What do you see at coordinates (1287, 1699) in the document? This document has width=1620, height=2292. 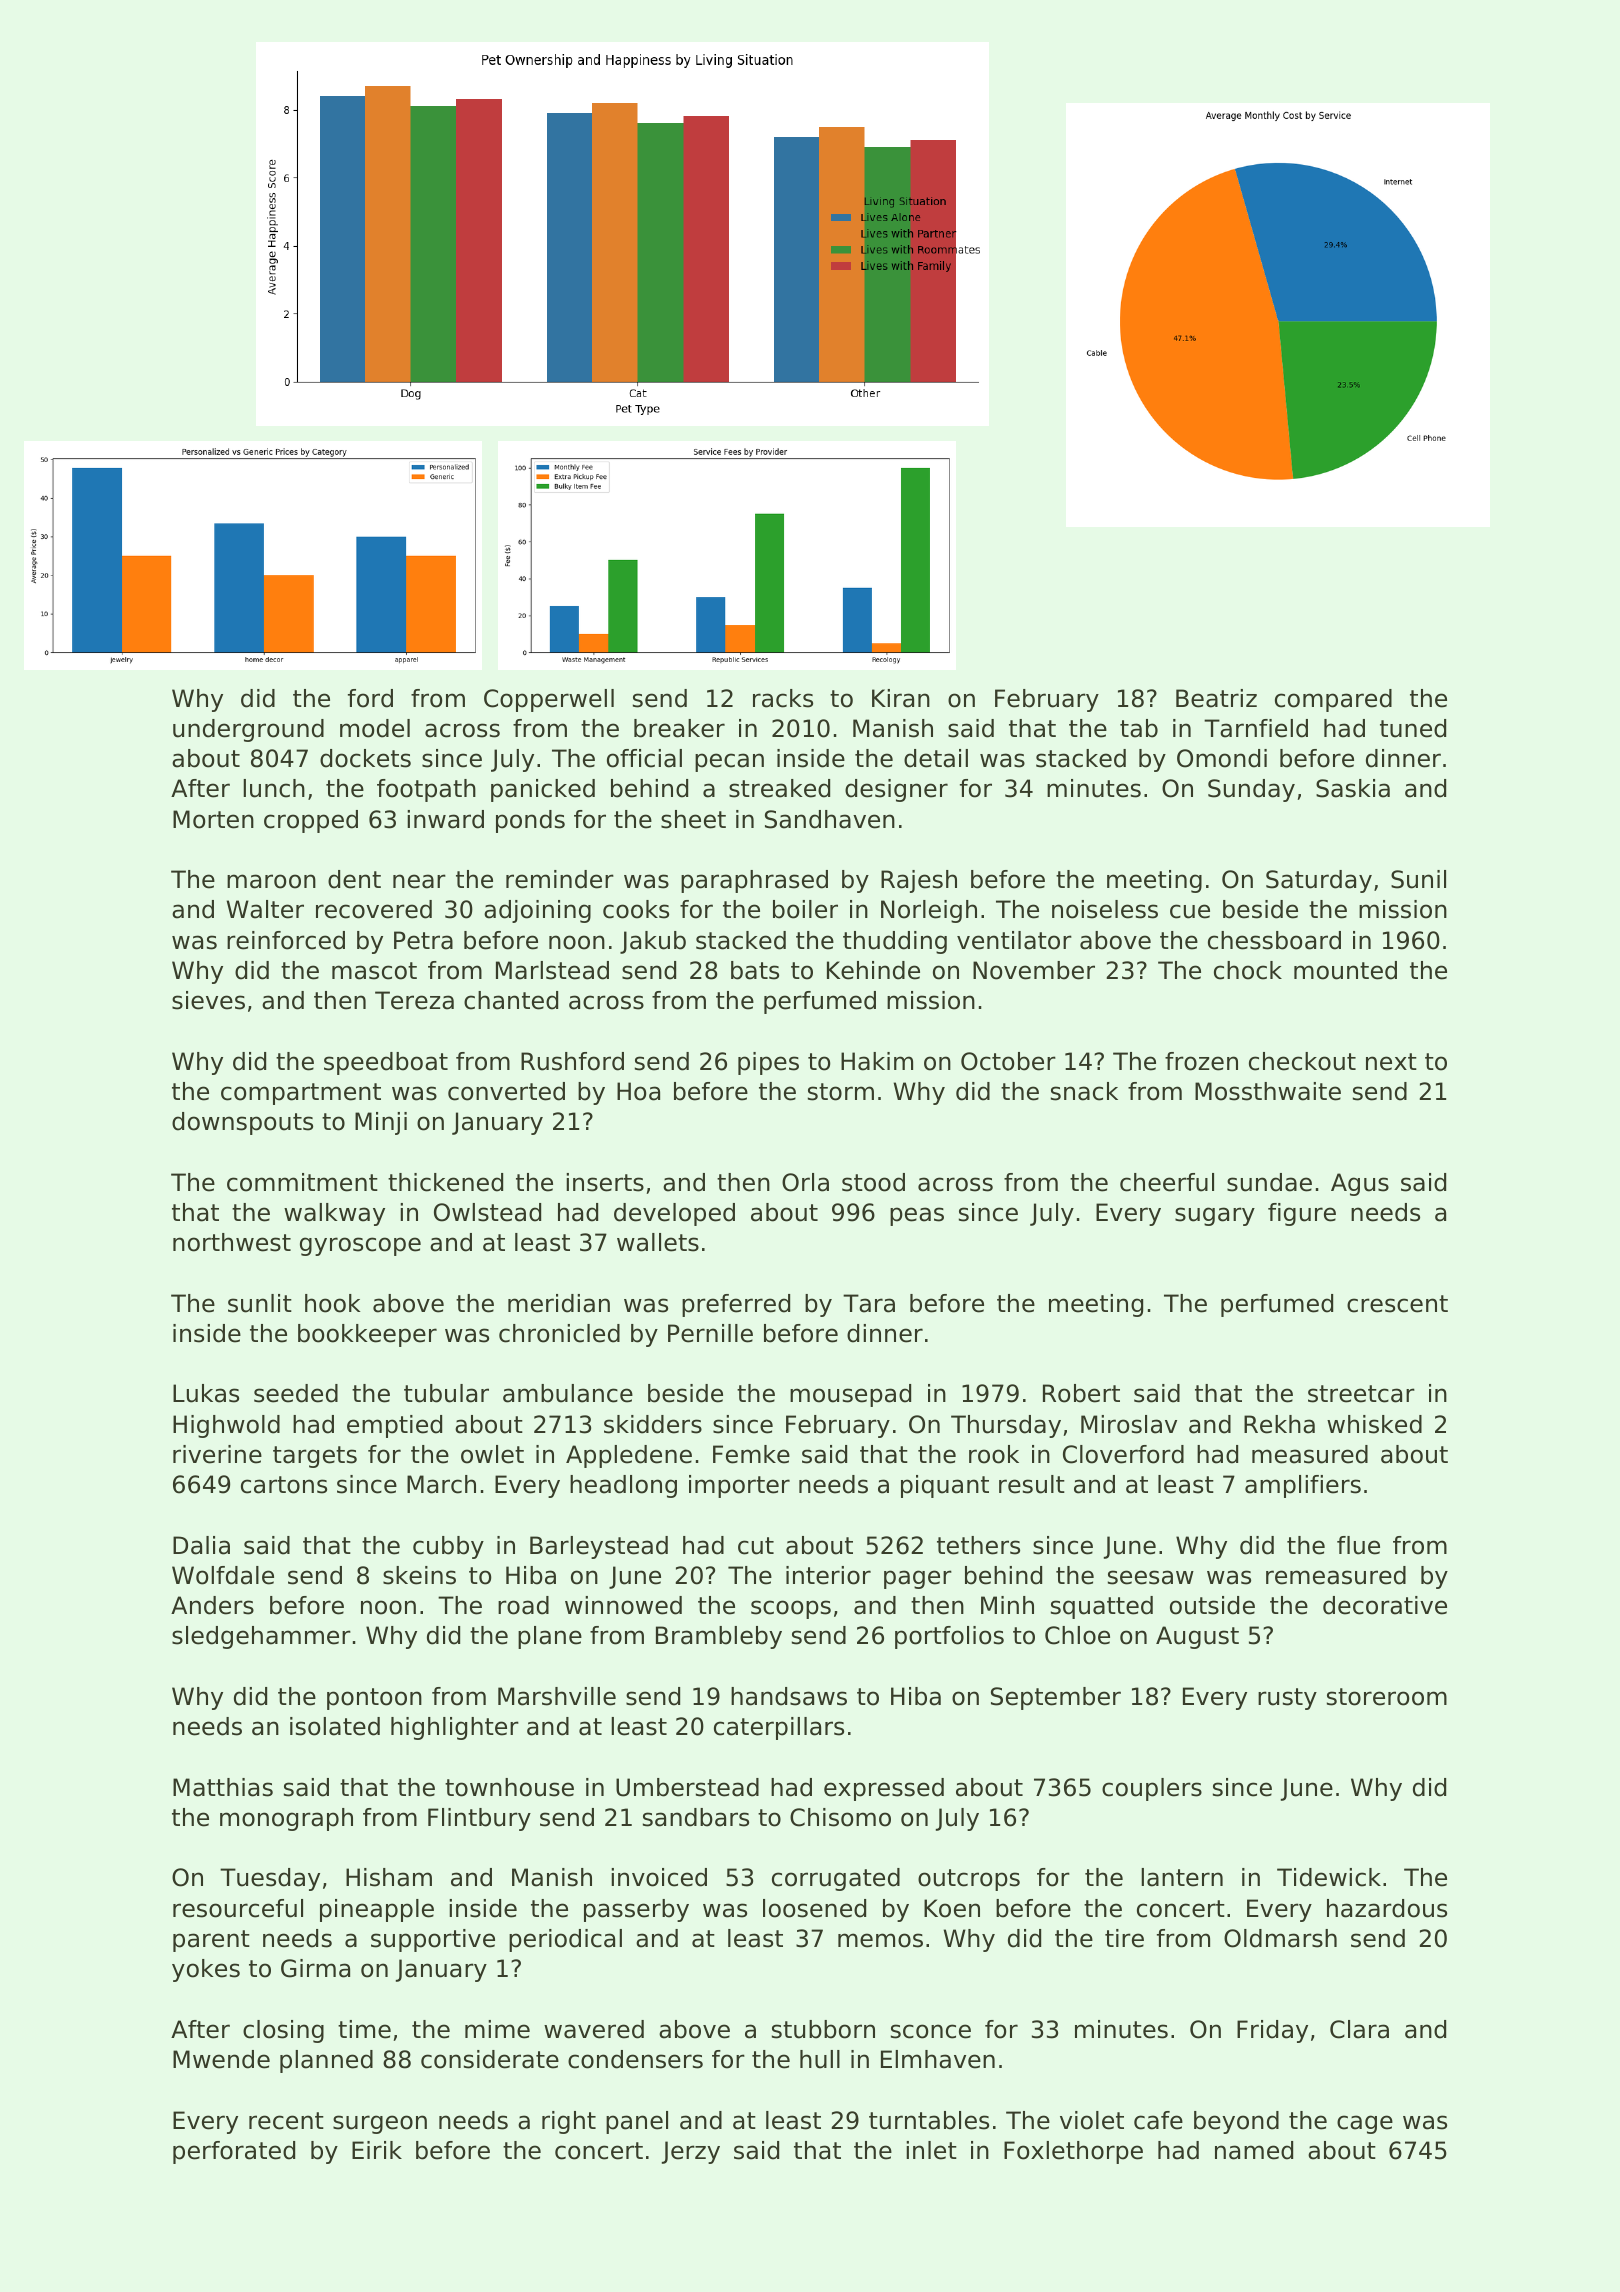 I see `rusty` at bounding box center [1287, 1699].
